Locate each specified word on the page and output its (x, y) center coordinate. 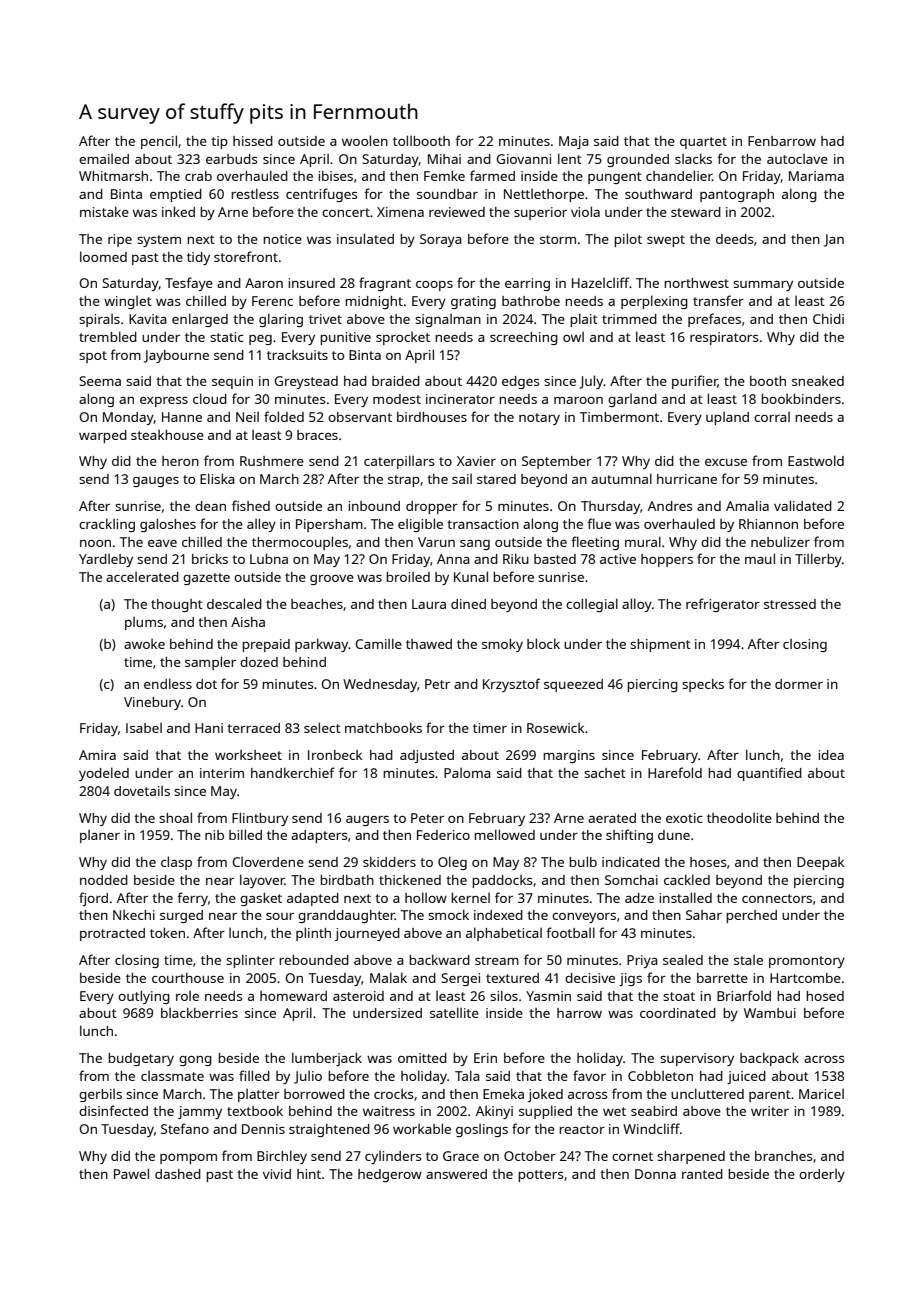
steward (696, 212)
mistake (104, 211)
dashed (178, 1174)
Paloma (467, 773)
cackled (687, 879)
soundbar (447, 194)
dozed (259, 662)
